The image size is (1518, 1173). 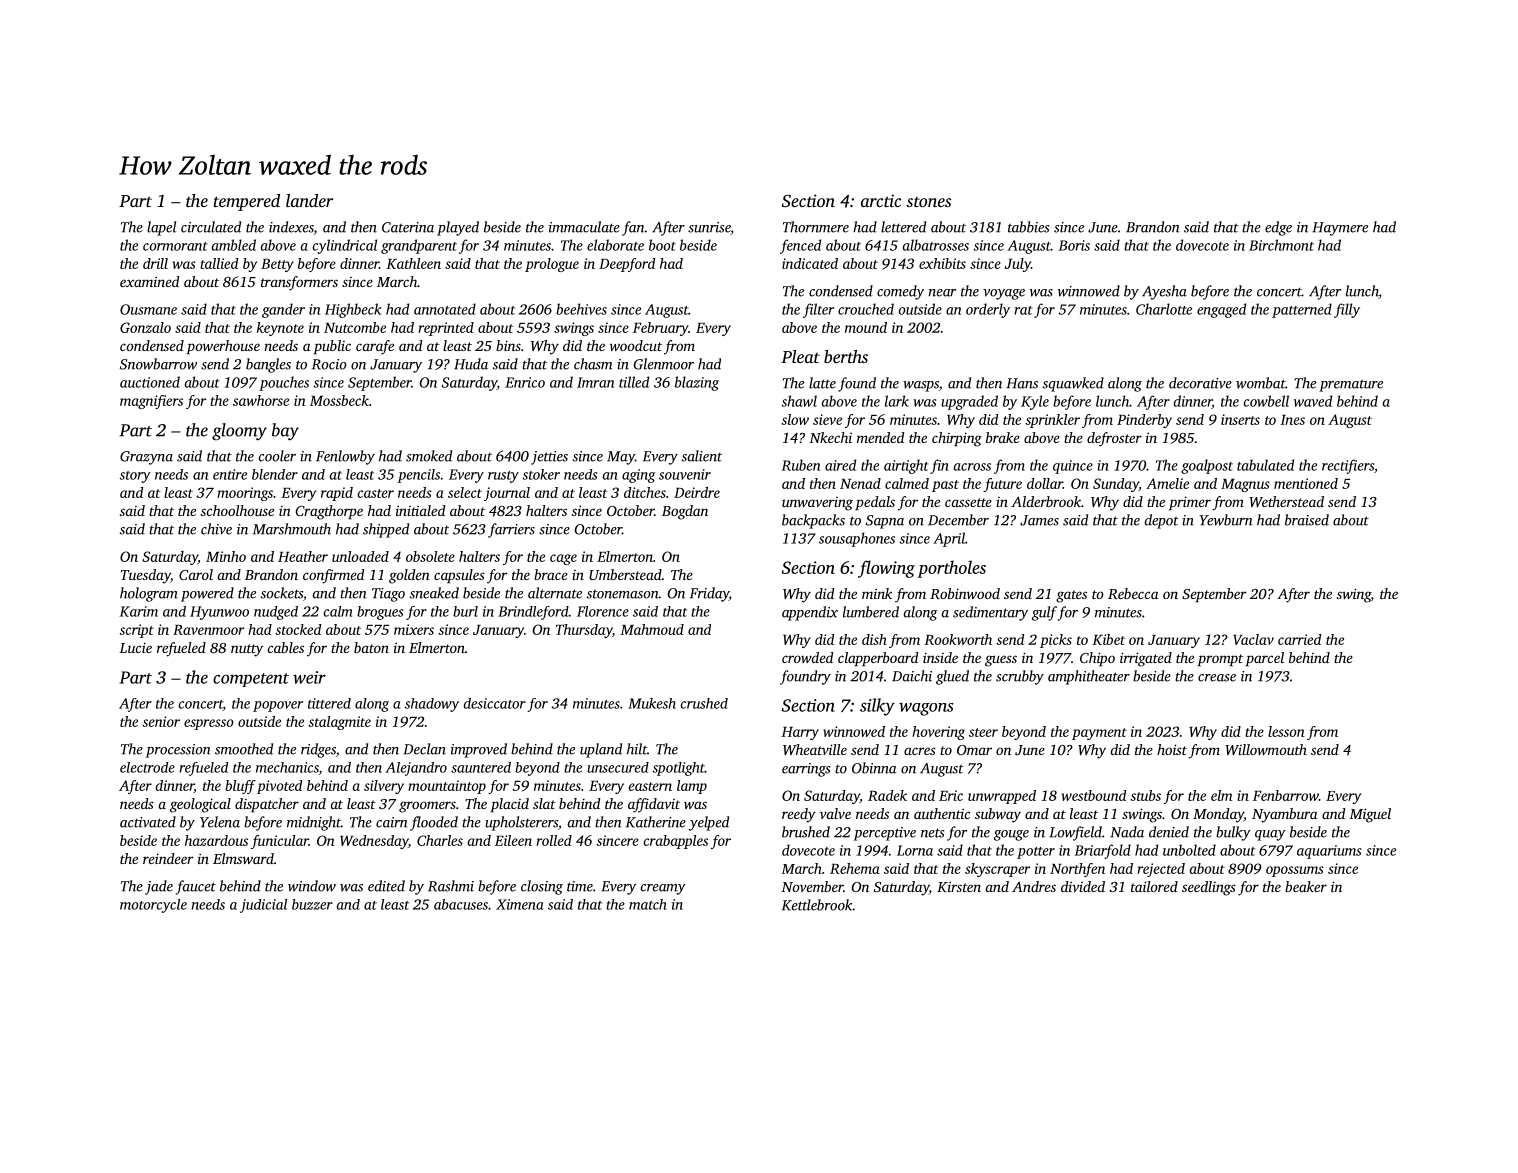 What do you see at coordinates (817, 905) in the screenshot?
I see `Kettlebrook` at bounding box center [817, 905].
